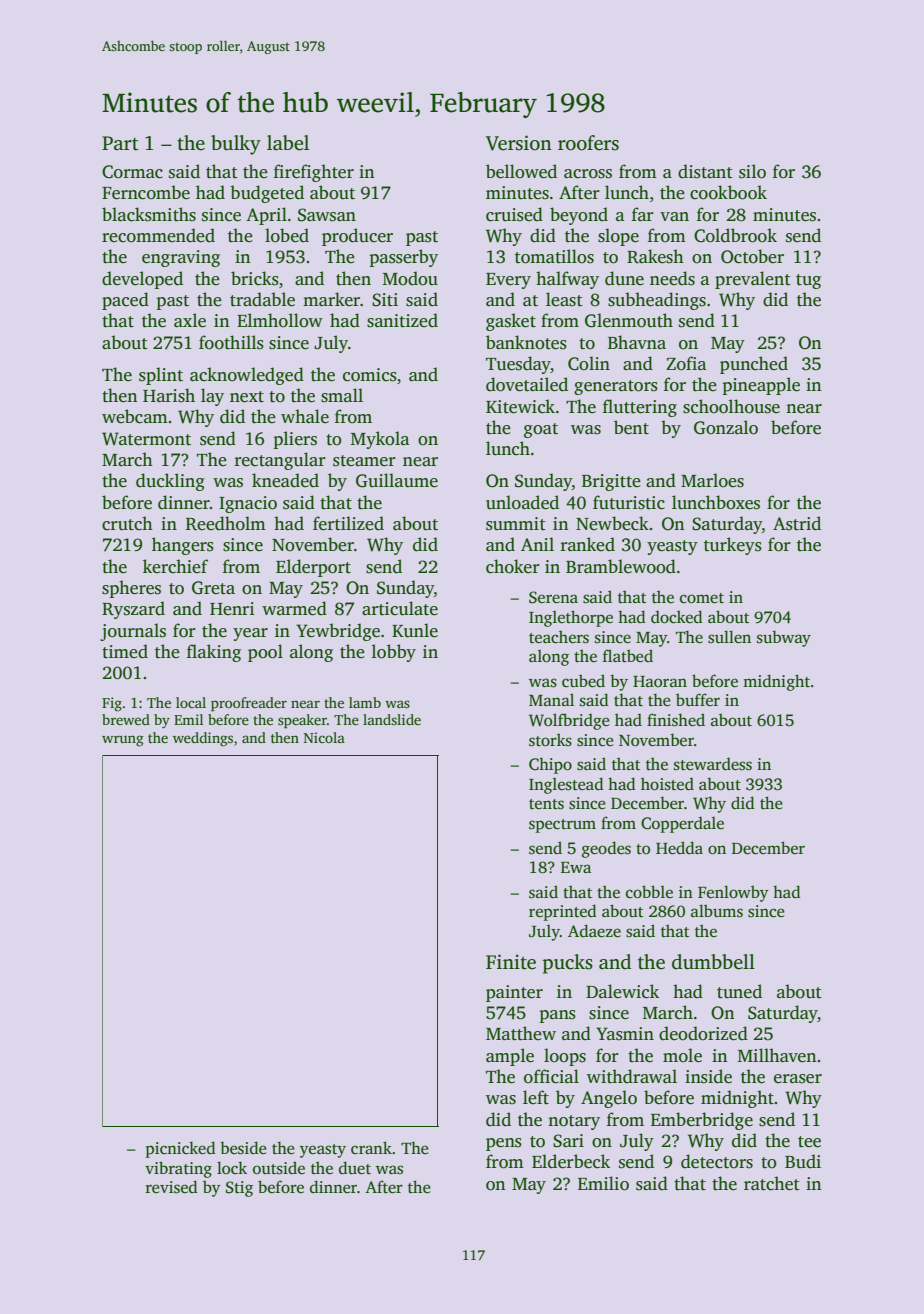  I want to click on splint, so click(161, 376).
